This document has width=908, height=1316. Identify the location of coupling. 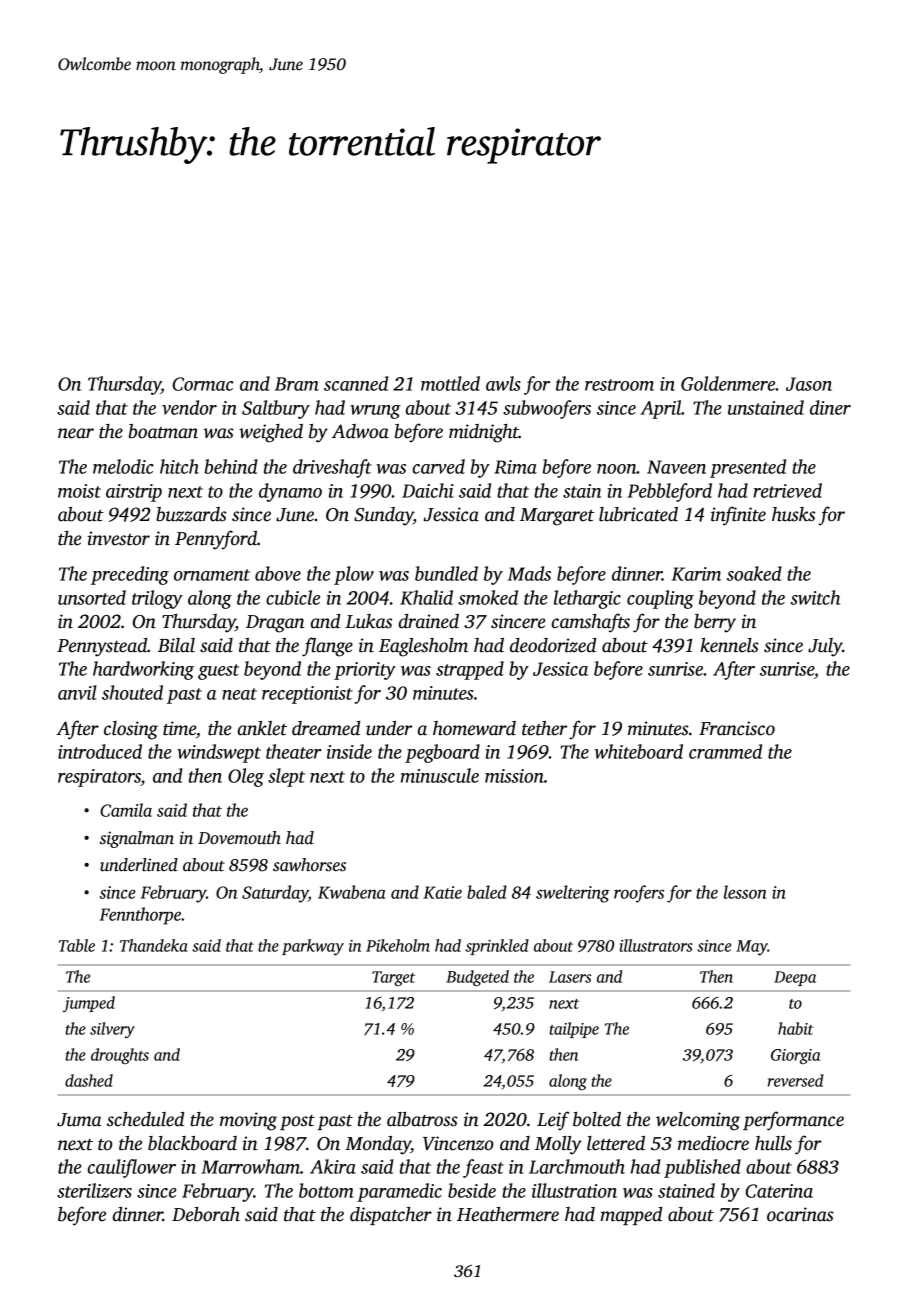
(660, 599).
